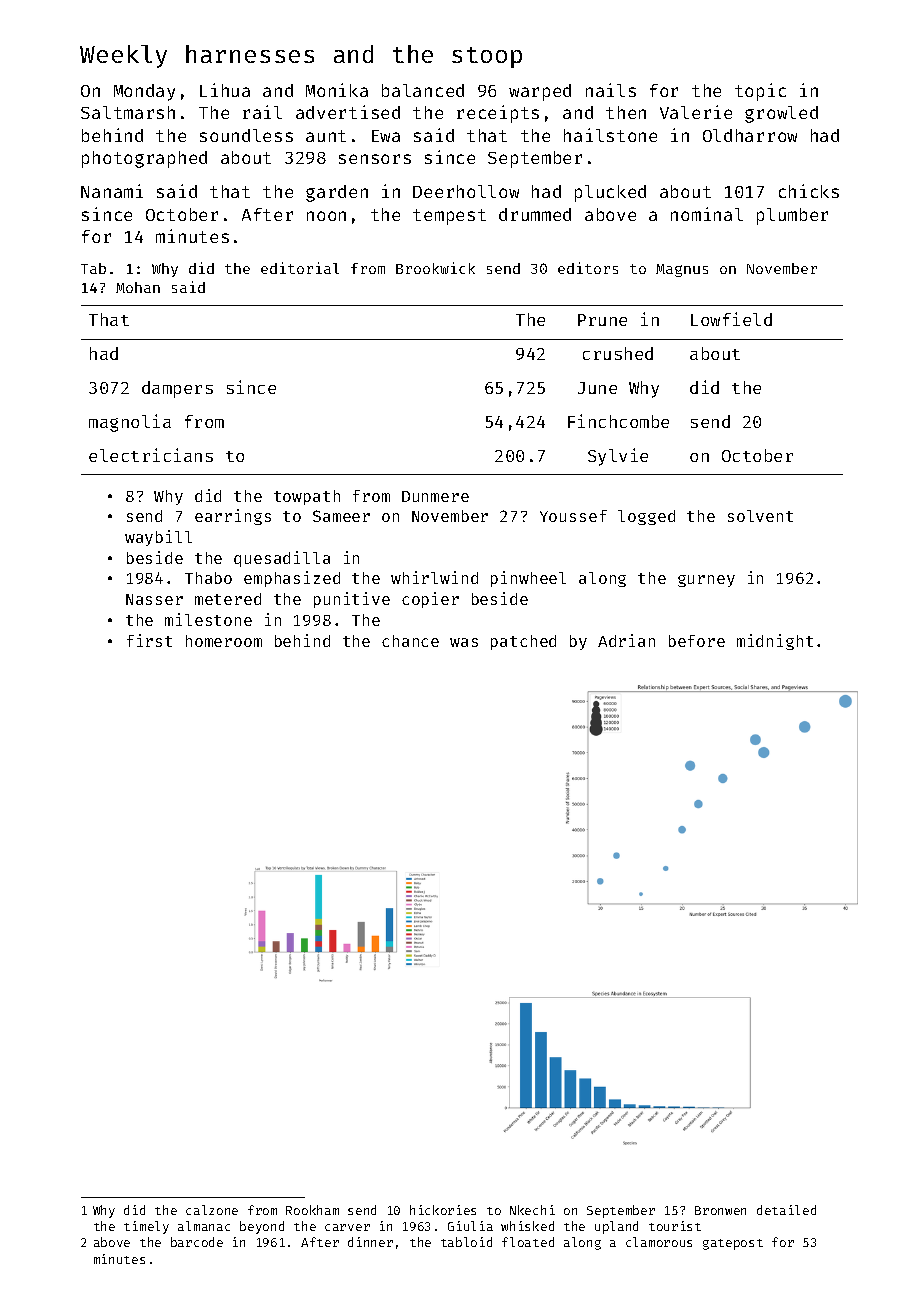  What do you see at coordinates (760, 516) in the screenshot?
I see `solvent` at bounding box center [760, 516].
